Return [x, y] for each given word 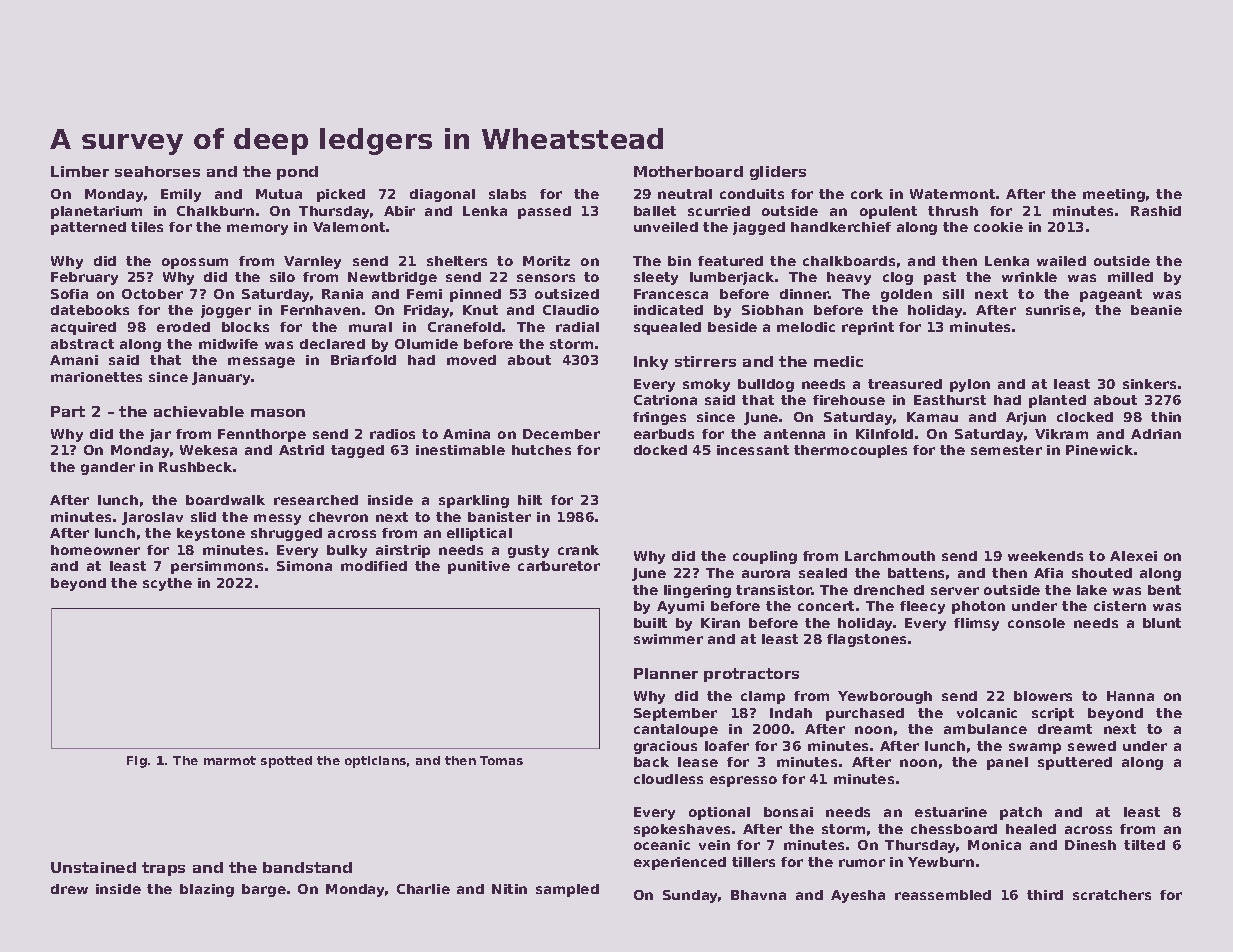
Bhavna [758, 895]
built [650, 623]
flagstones [866, 640]
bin [679, 261]
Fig [137, 762]
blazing [207, 890]
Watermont [952, 194]
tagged [357, 451]
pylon [970, 385]
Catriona [665, 400]
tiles [147, 227]
